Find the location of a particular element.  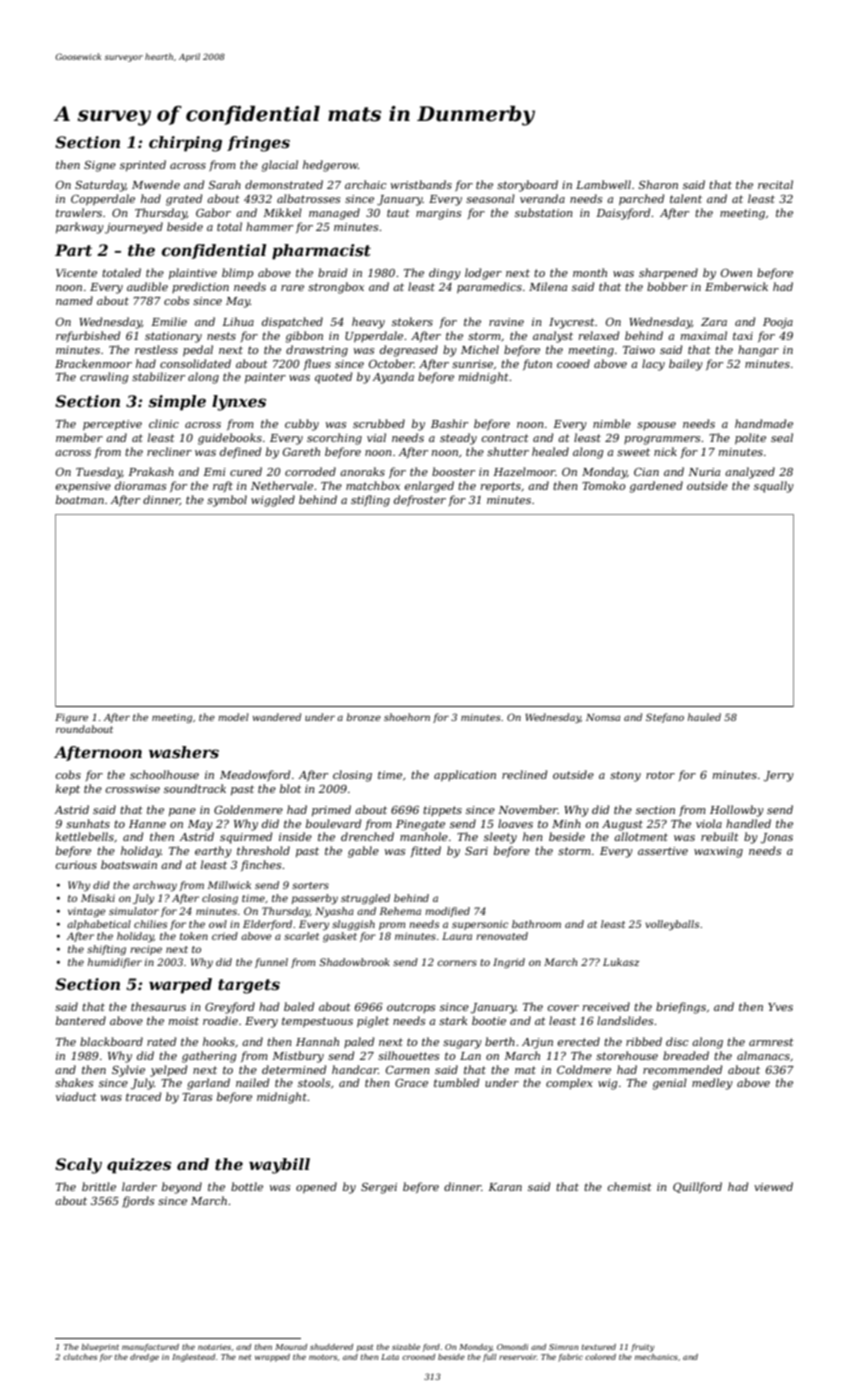

guidebooks is located at coordinates (230, 439).
